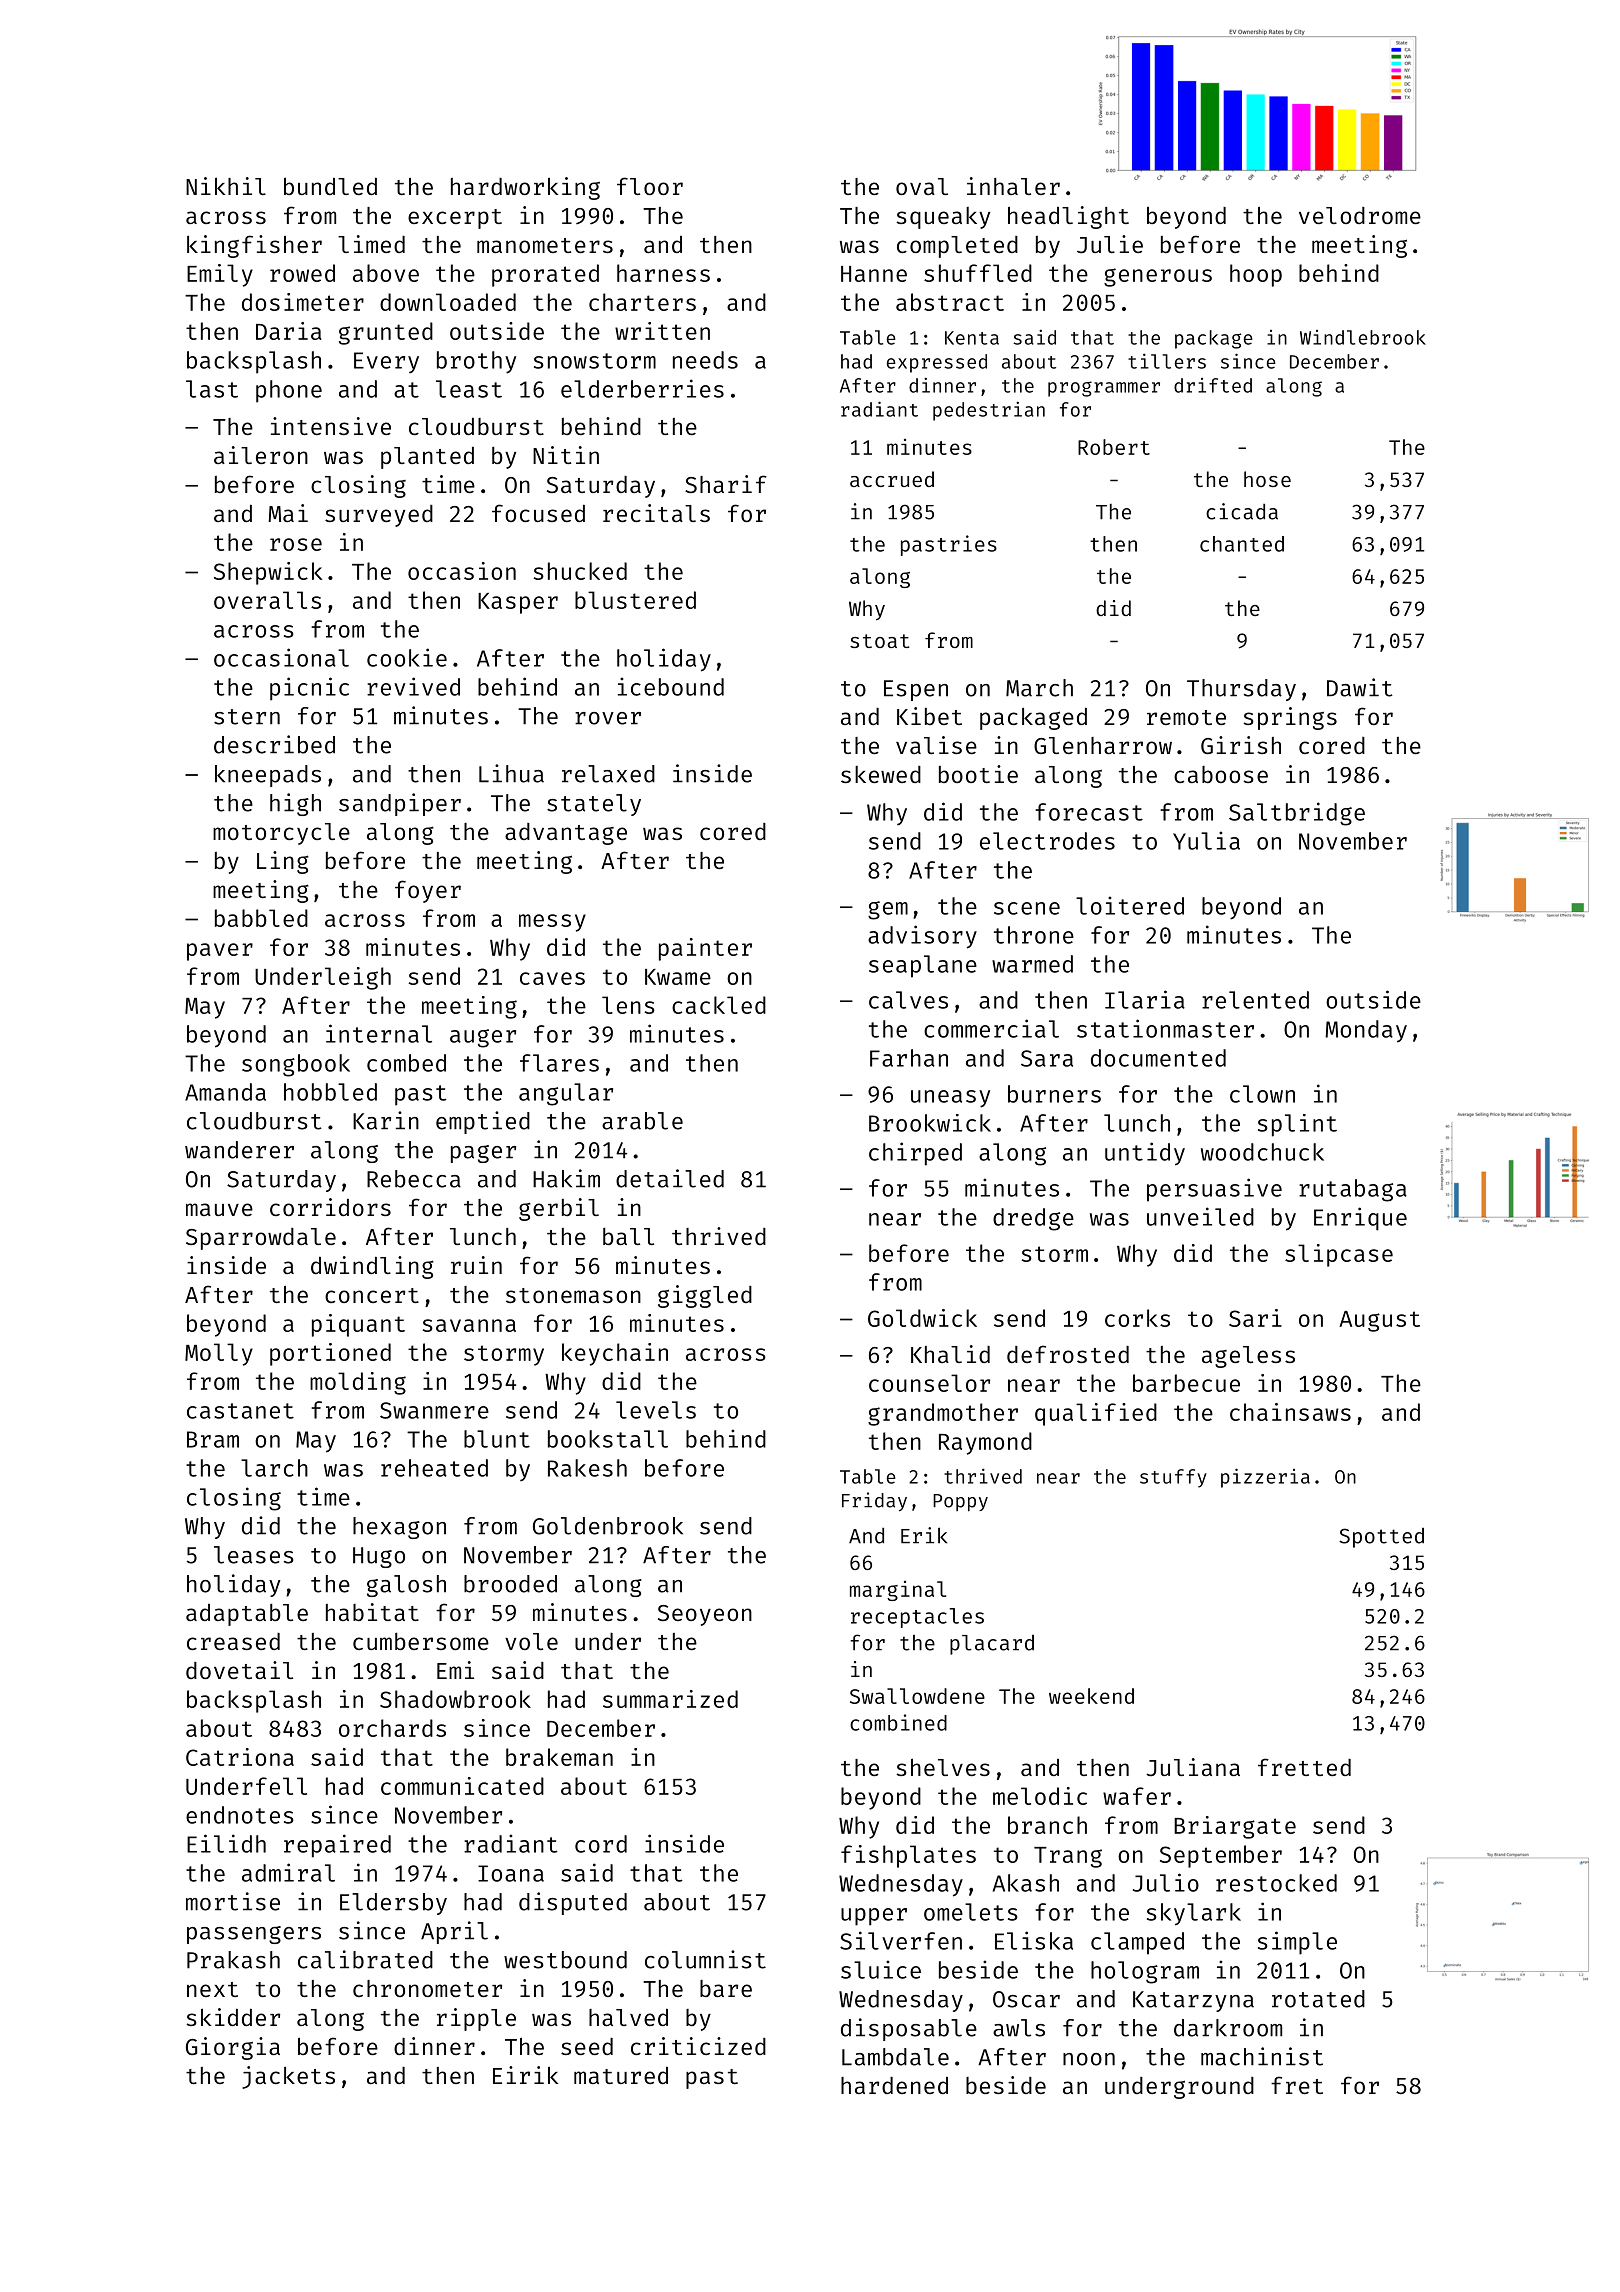 The image size is (1620, 2292). I want to click on Sharif, so click(726, 484).
